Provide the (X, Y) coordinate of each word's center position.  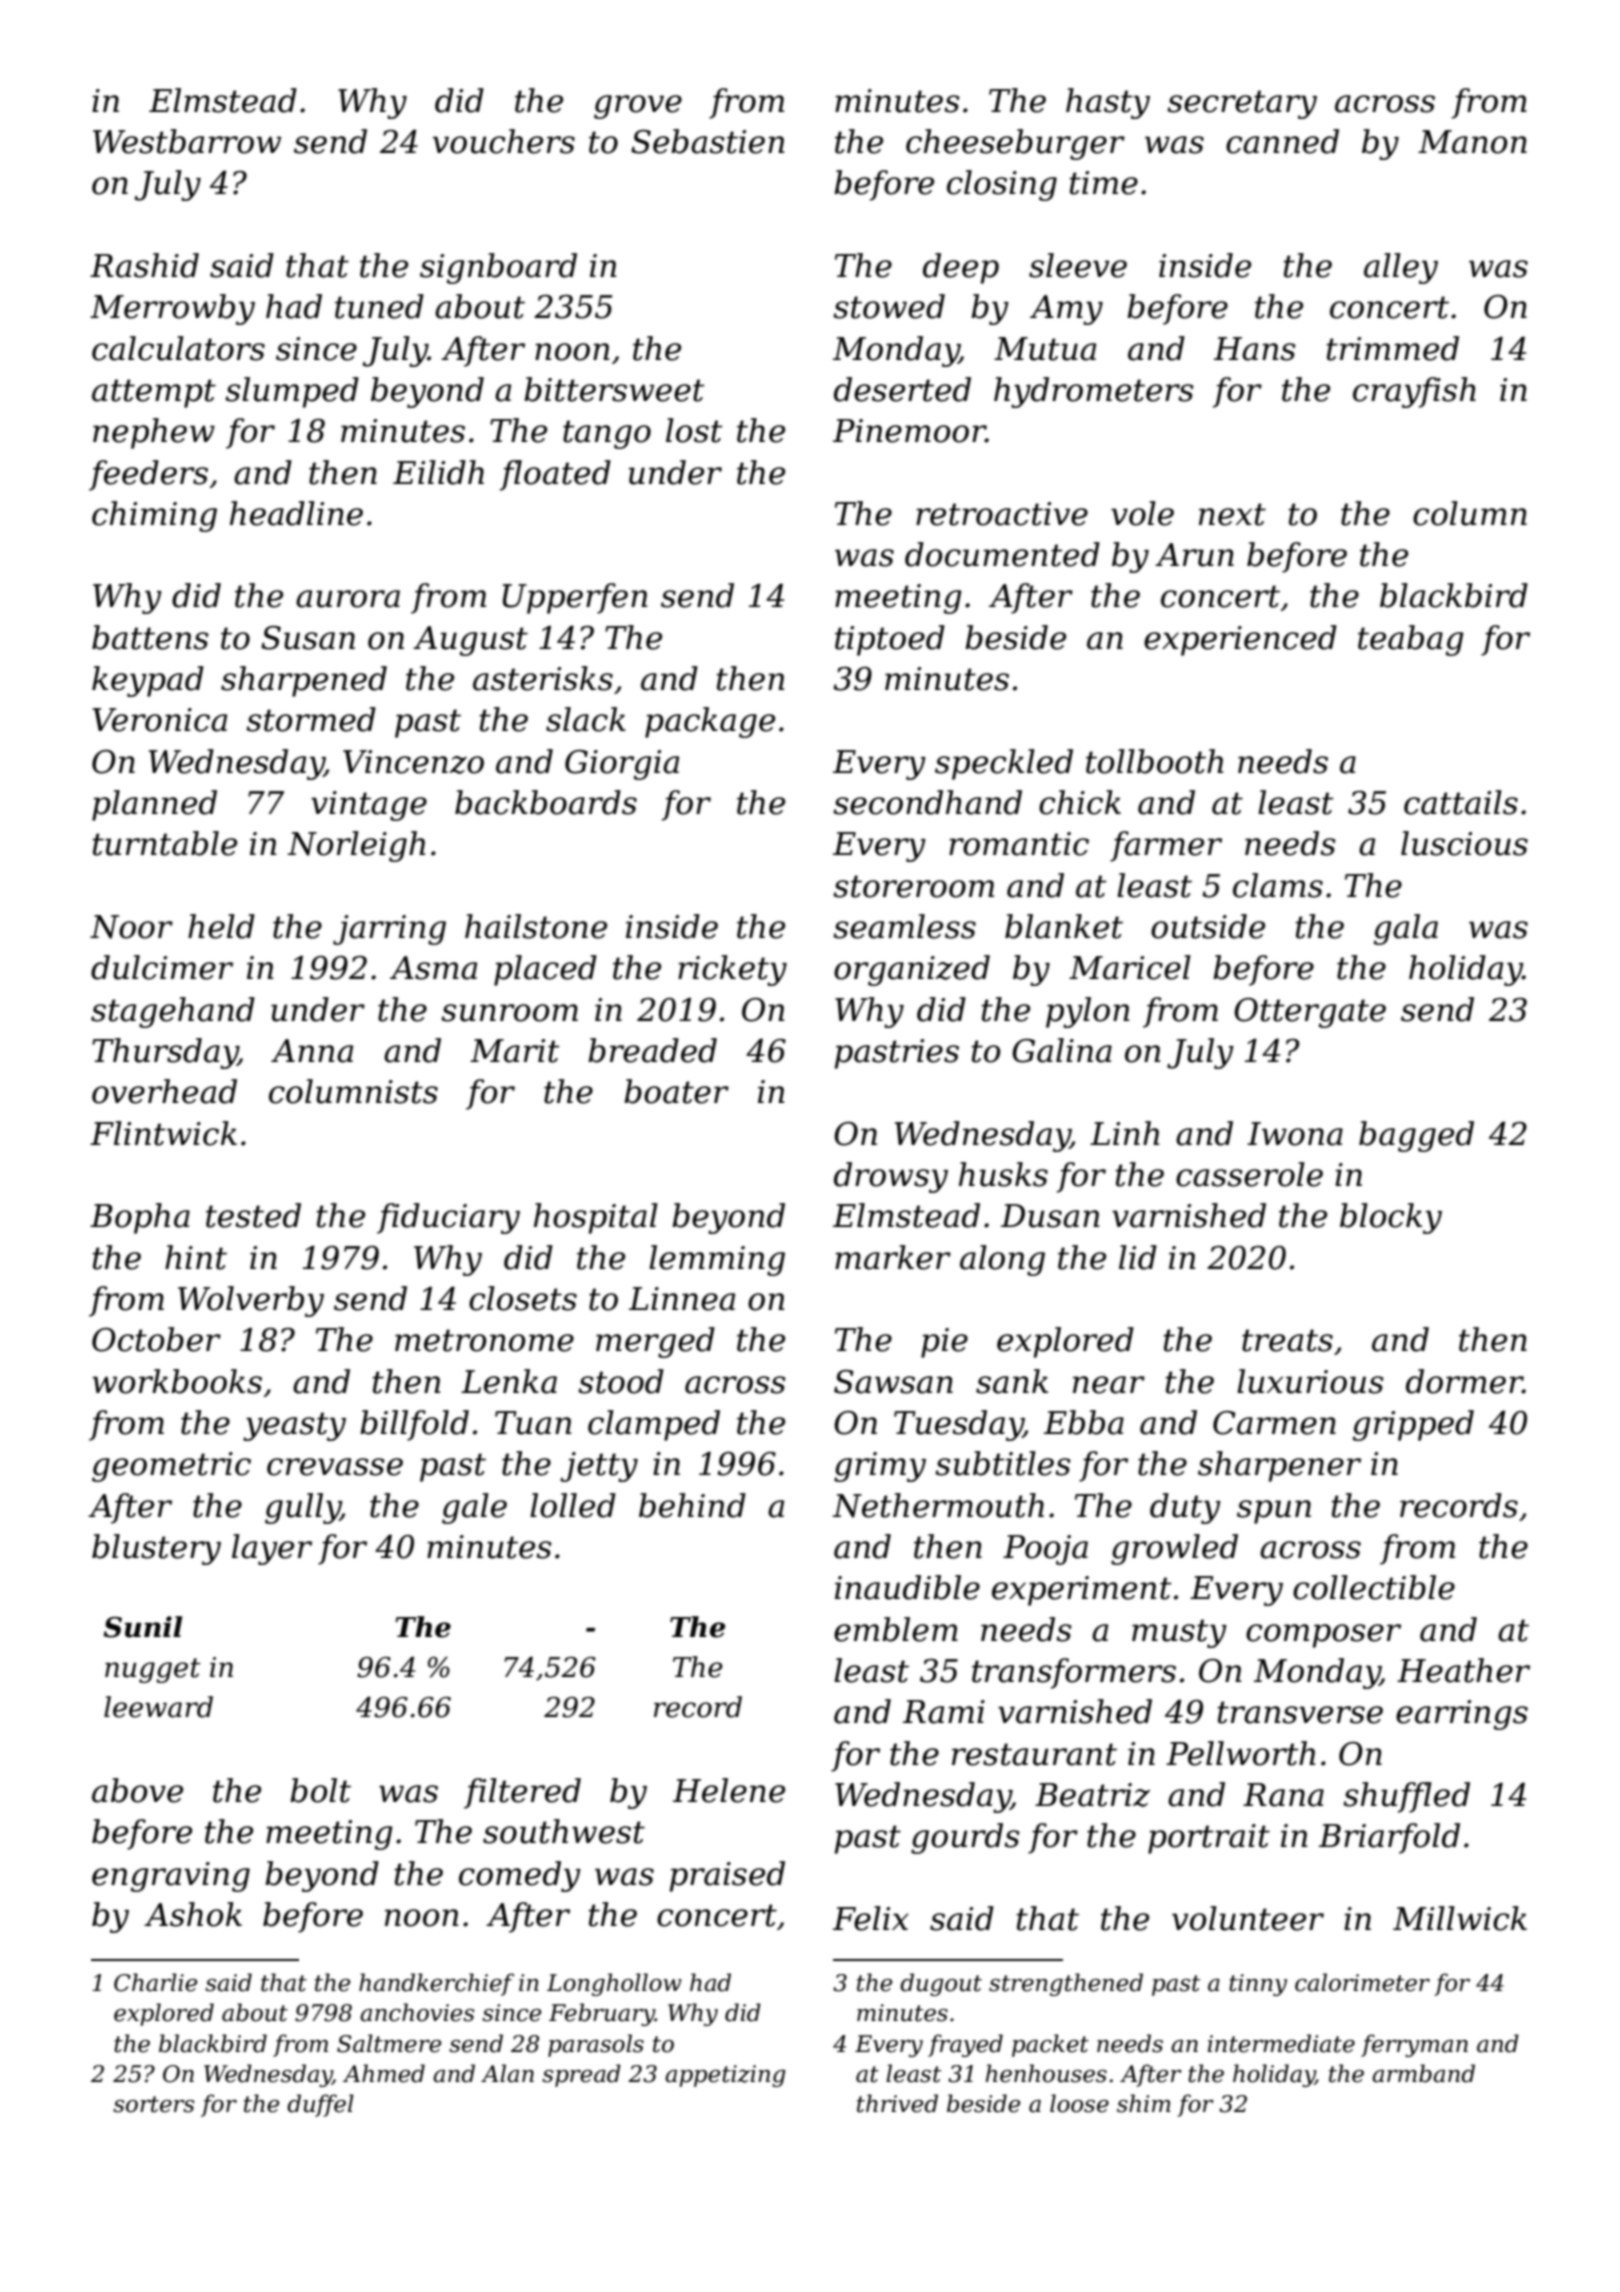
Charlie (155, 1982)
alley (1401, 268)
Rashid (144, 265)
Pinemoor (909, 431)
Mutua (1045, 349)
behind (692, 1505)
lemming (717, 1260)
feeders (148, 475)
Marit (514, 1051)
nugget (153, 1670)
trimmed (1393, 348)
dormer (1464, 1381)
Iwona (1295, 1134)
